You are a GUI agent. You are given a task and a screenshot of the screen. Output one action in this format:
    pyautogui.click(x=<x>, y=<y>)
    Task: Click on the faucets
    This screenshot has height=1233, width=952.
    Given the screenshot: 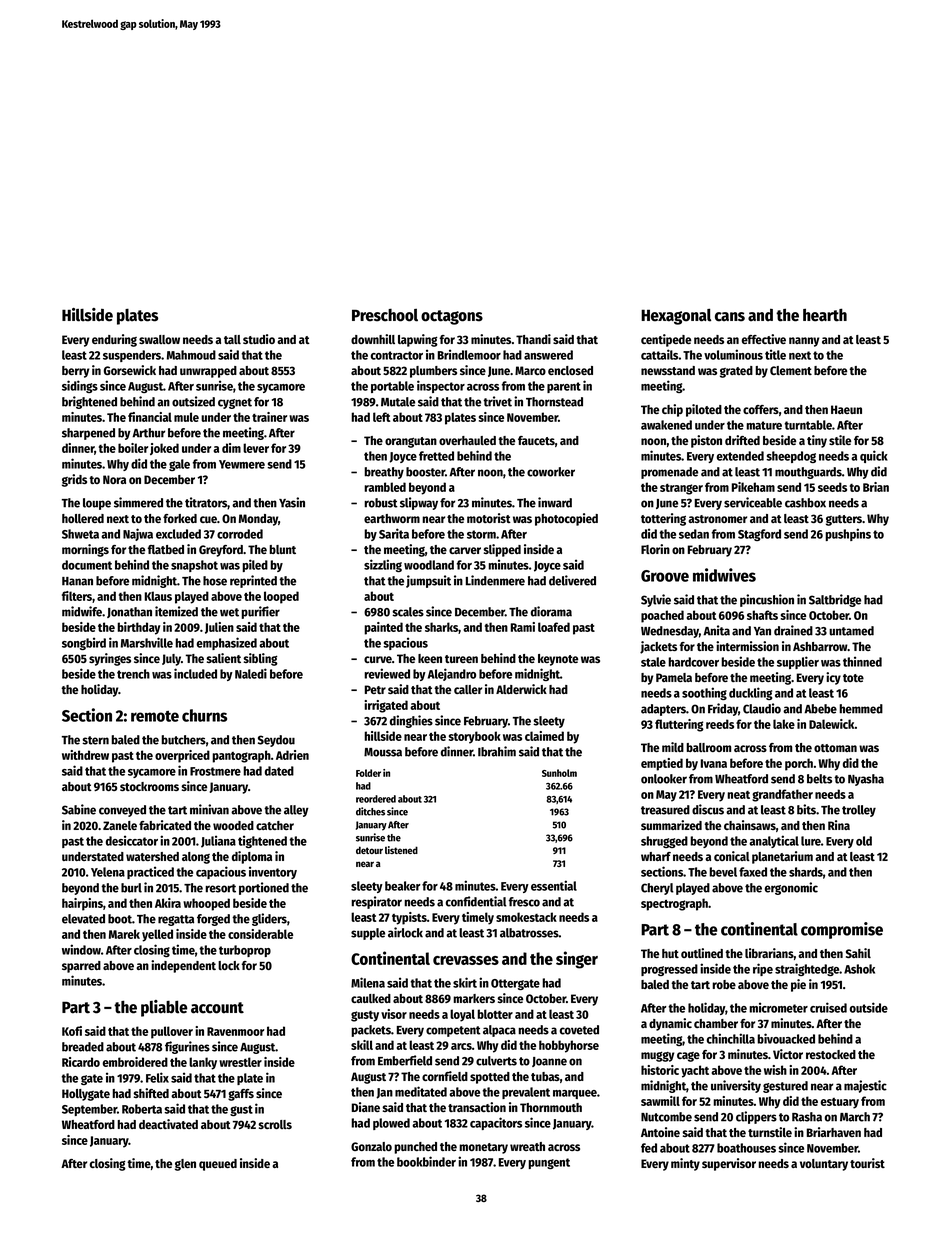 What is the action you would take?
    pyautogui.click(x=536, y=440)
